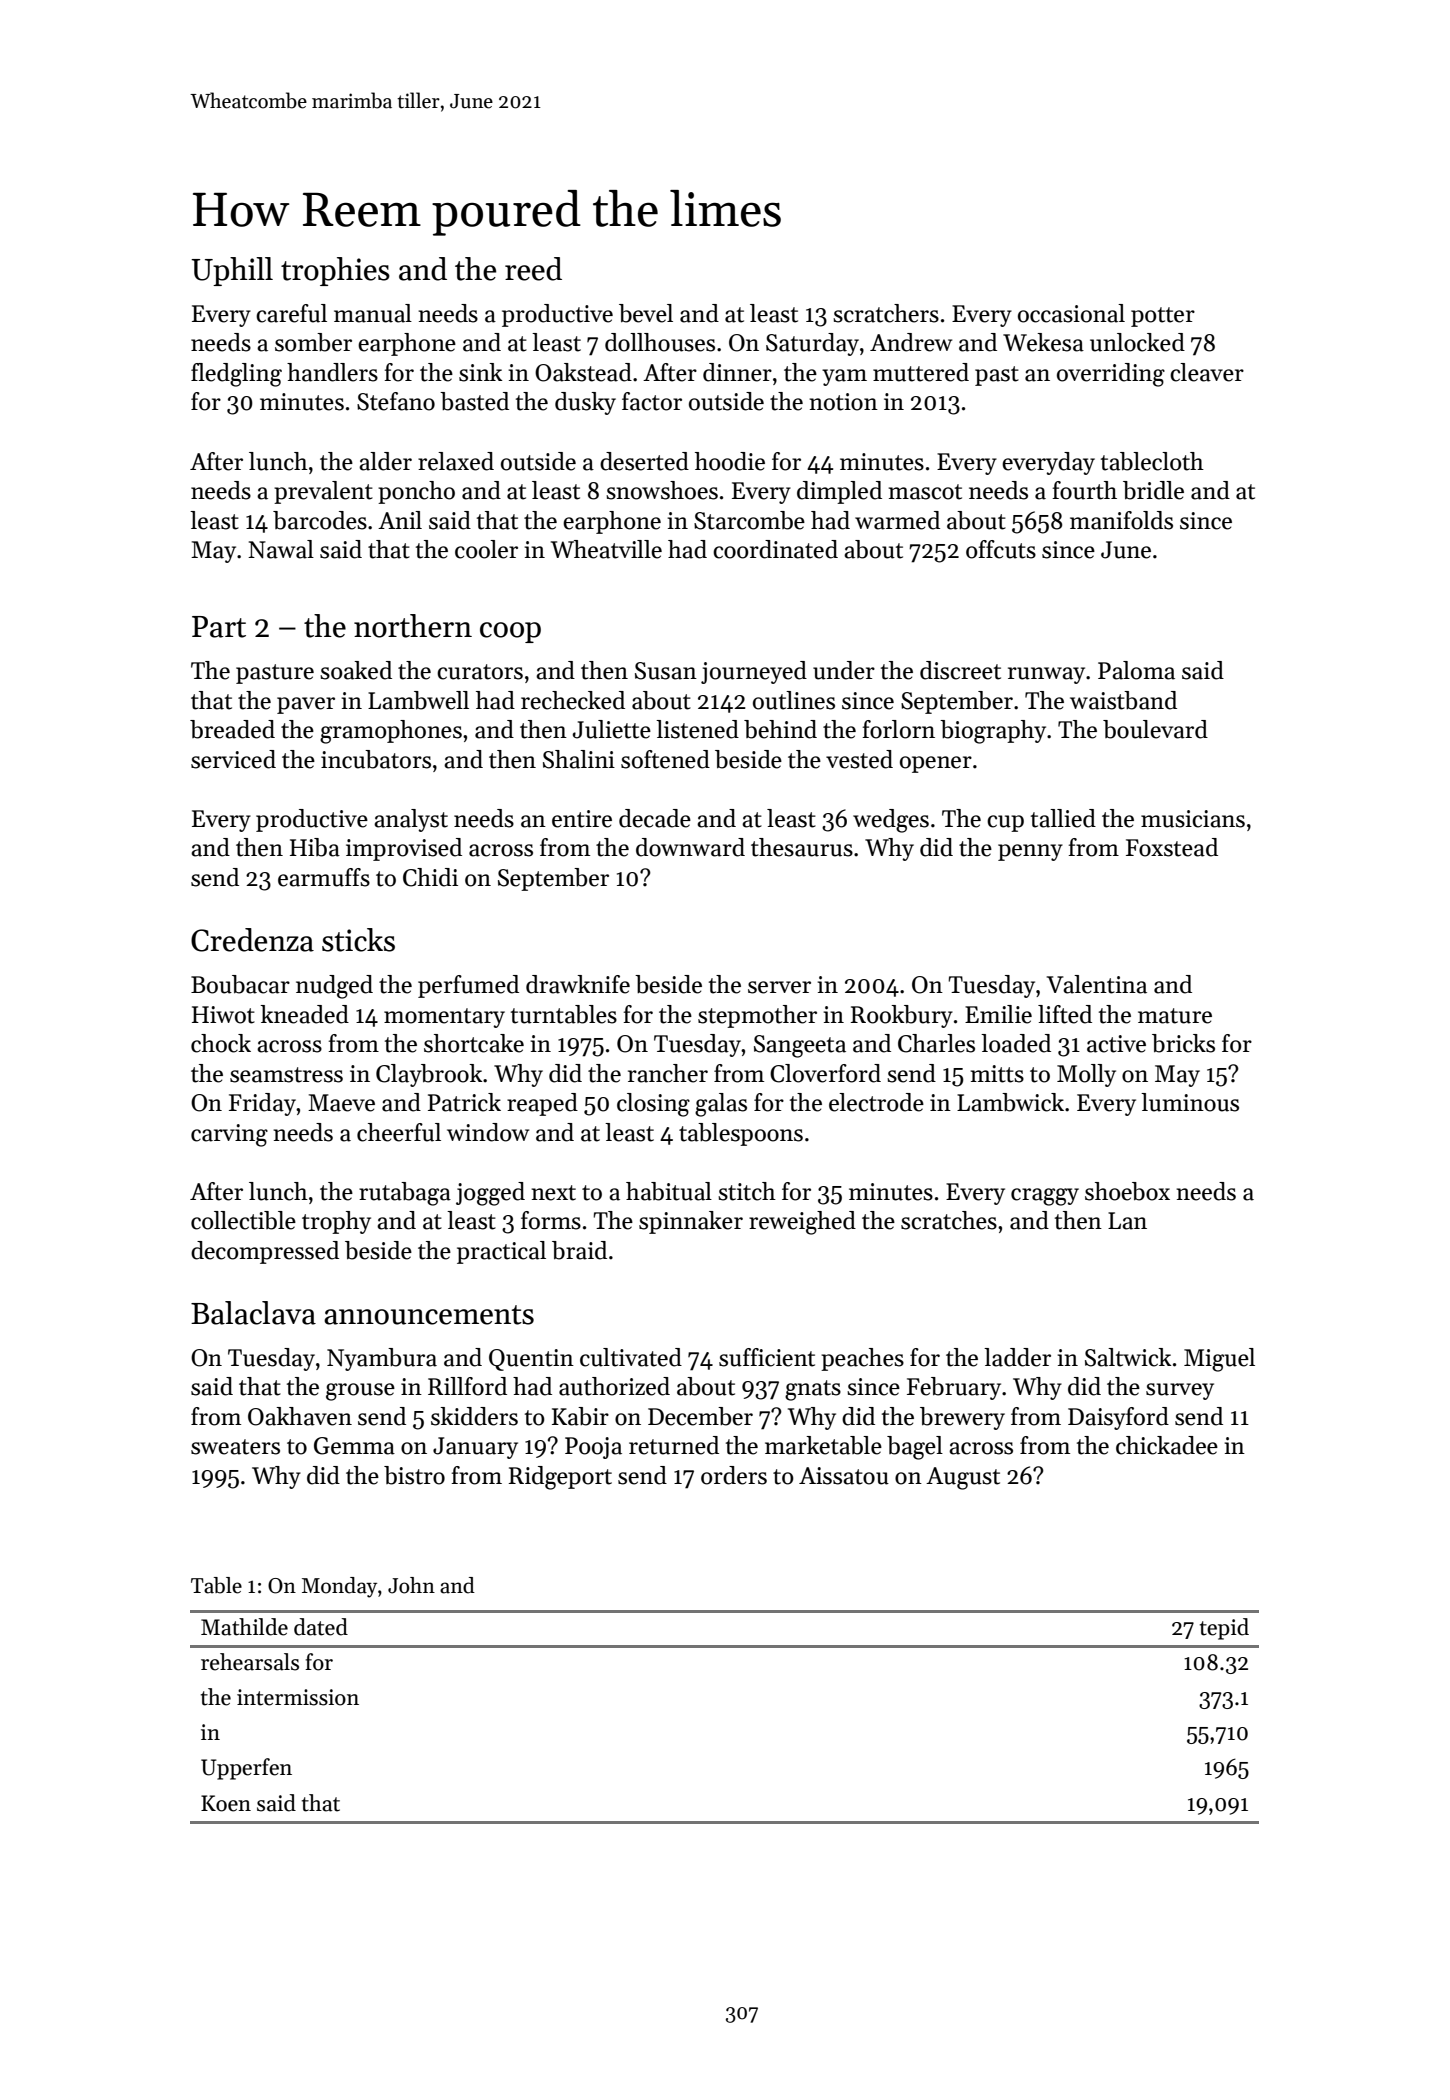 The image size is (1450, 2100). What do you see at coordinates (232, 271) in the screenshot?
I see `Uphill` at bounding box center [232, 271].
